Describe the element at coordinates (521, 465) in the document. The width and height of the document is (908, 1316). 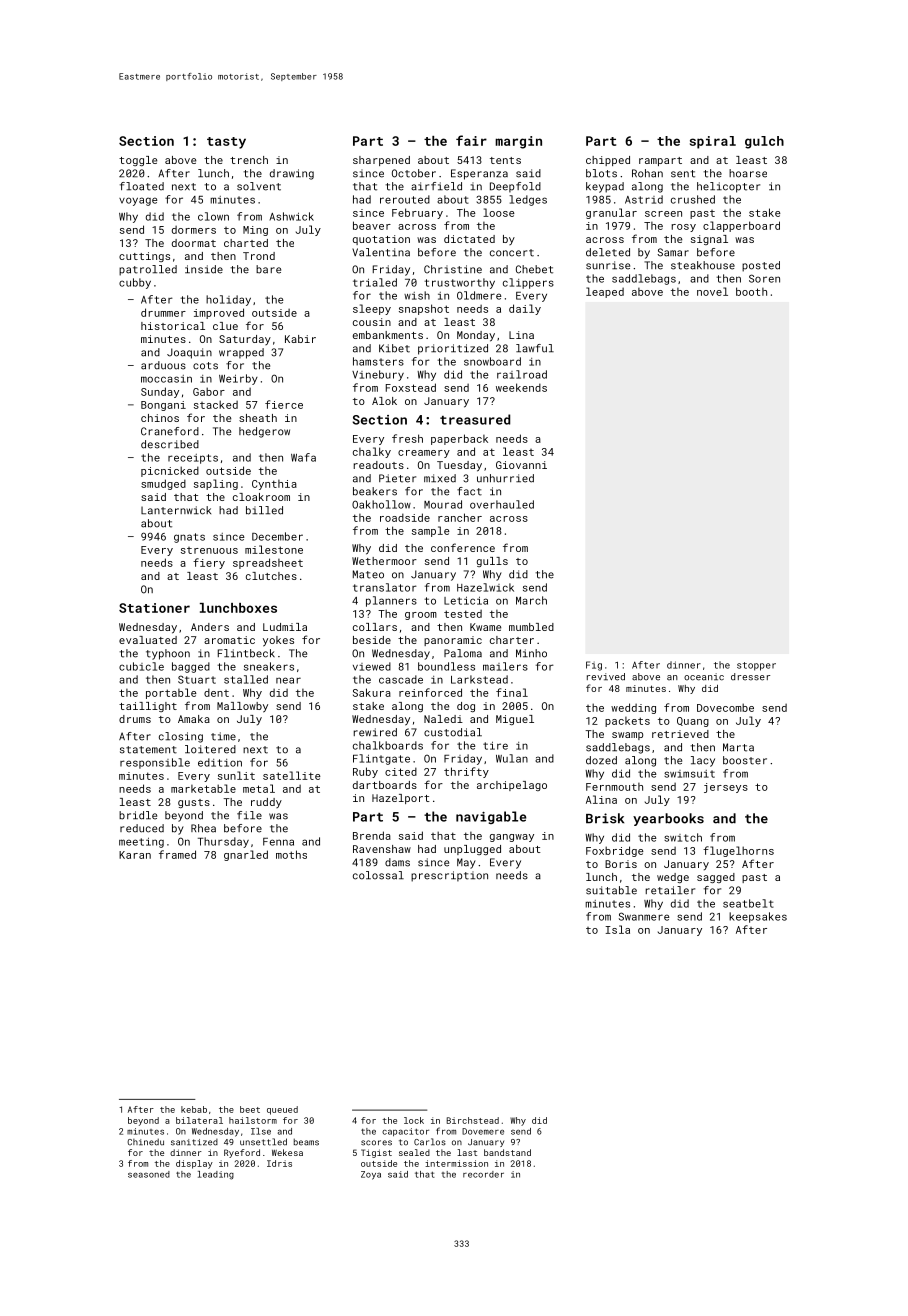
I see `Giovanni` at that location.
